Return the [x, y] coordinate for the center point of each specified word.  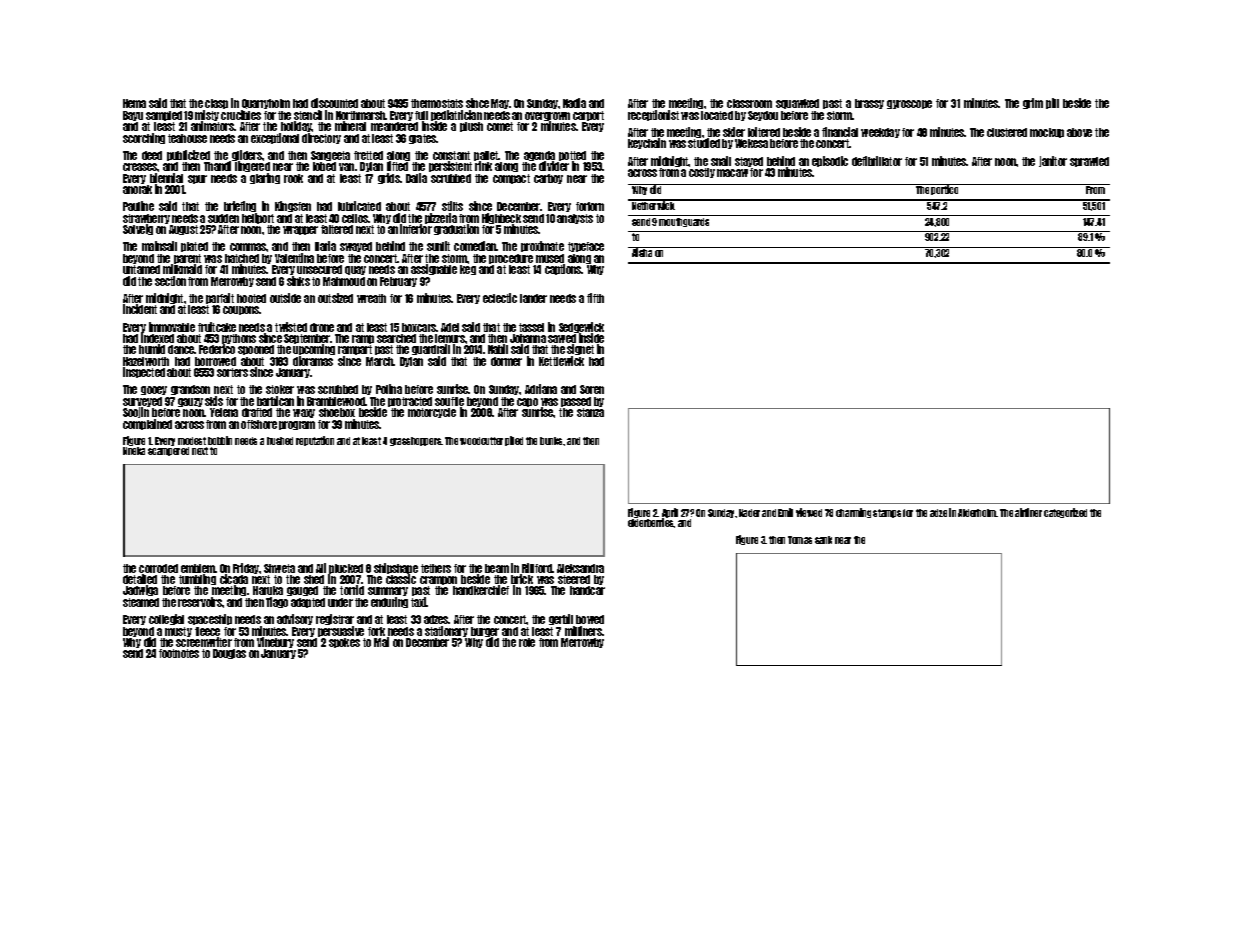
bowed [590, 619]
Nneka [134, 451]
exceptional [275, 138]
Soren [592, 389]
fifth [595, 298]
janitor [1053, 161]
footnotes [179, 653]
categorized [1065, 513]
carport [588, 116]
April [670, 513]
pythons [239, 339]
